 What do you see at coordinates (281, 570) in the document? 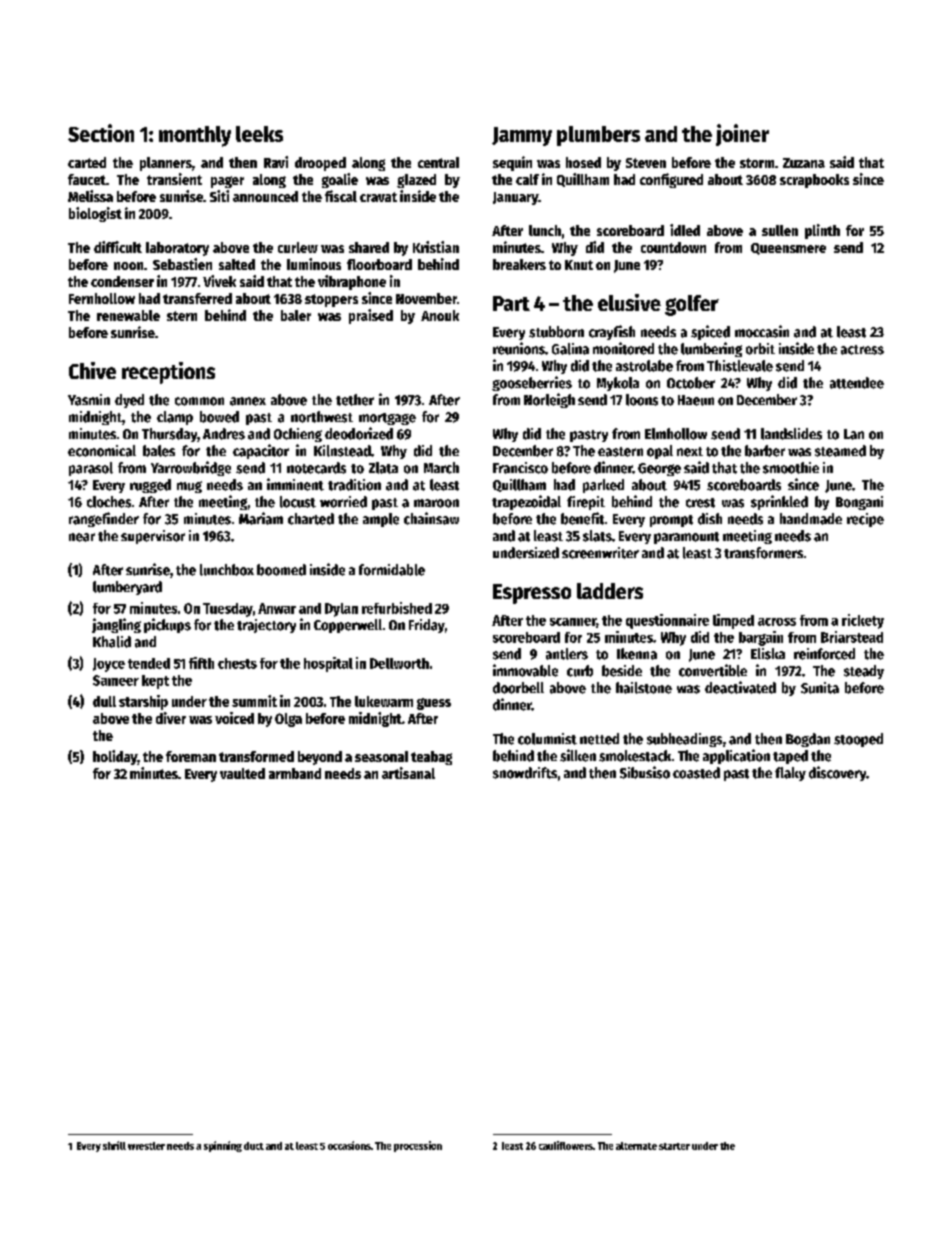
I see `boomed` at bounding box center [281, 570].
